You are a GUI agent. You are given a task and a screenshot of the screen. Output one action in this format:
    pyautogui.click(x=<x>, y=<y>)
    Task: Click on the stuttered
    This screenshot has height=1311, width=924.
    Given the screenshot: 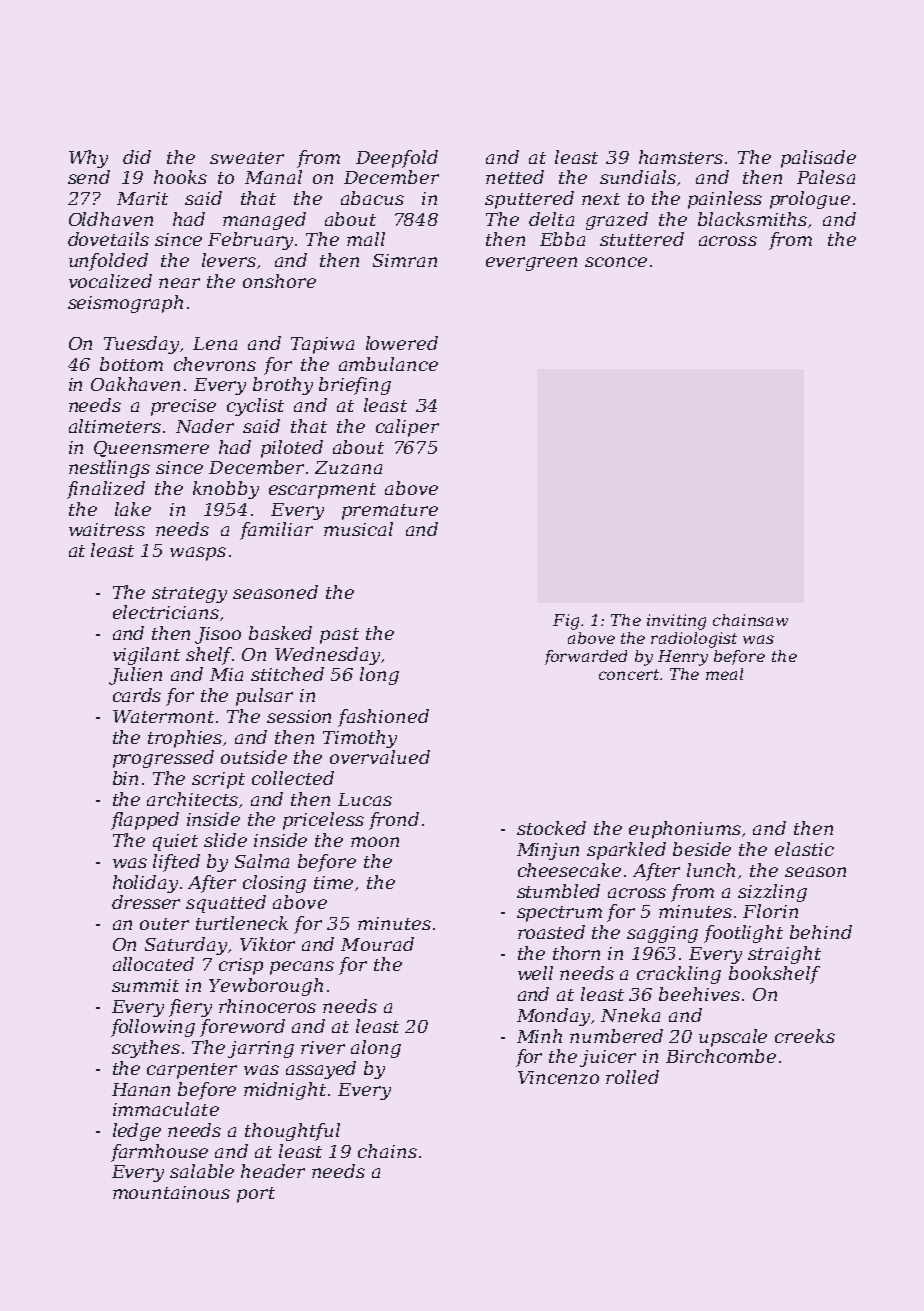 What is the action you would take?
    pyautogui.click(x=642, y=239)
